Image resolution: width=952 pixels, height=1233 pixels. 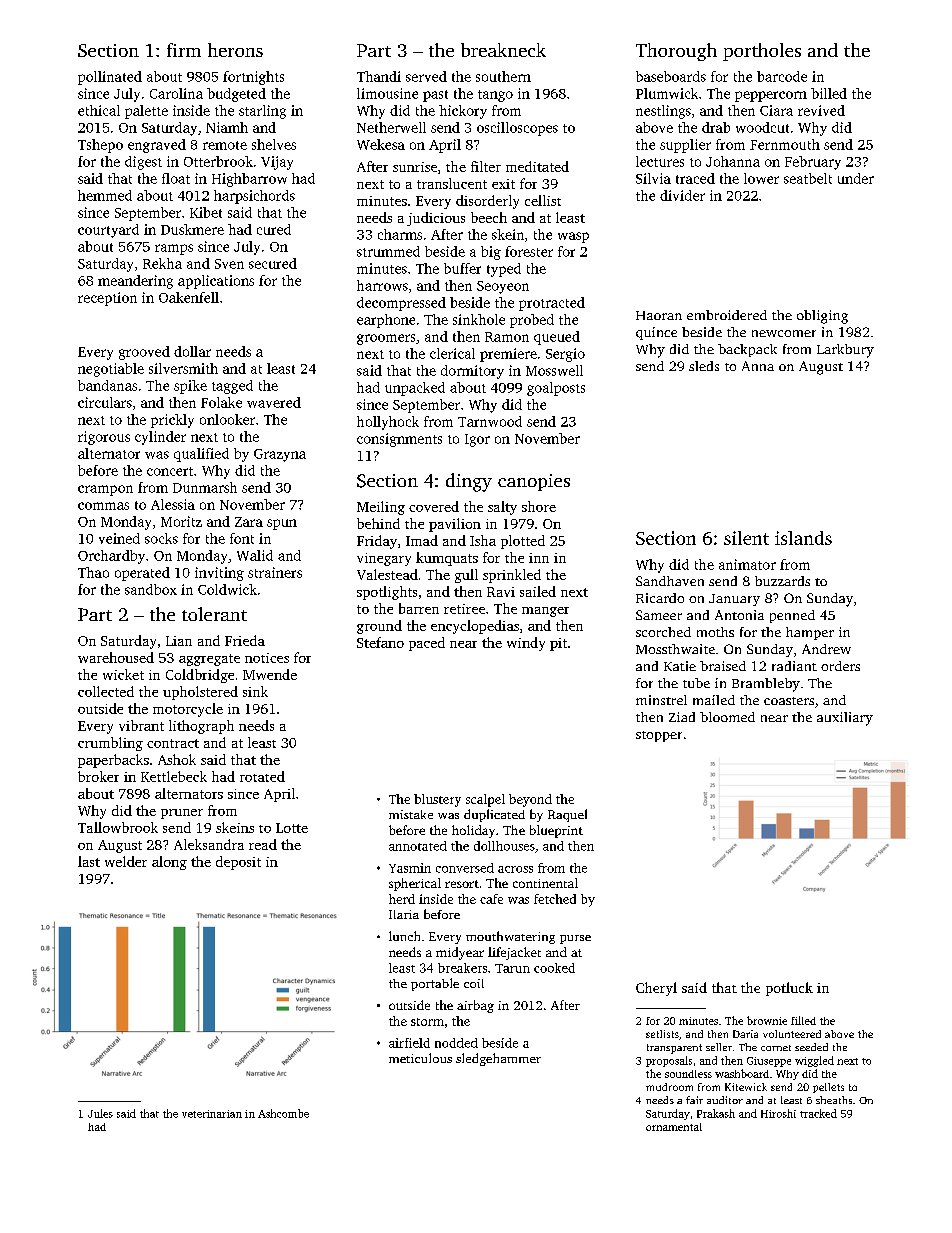 I want to click on hickory, so click(x=463, y=112).
